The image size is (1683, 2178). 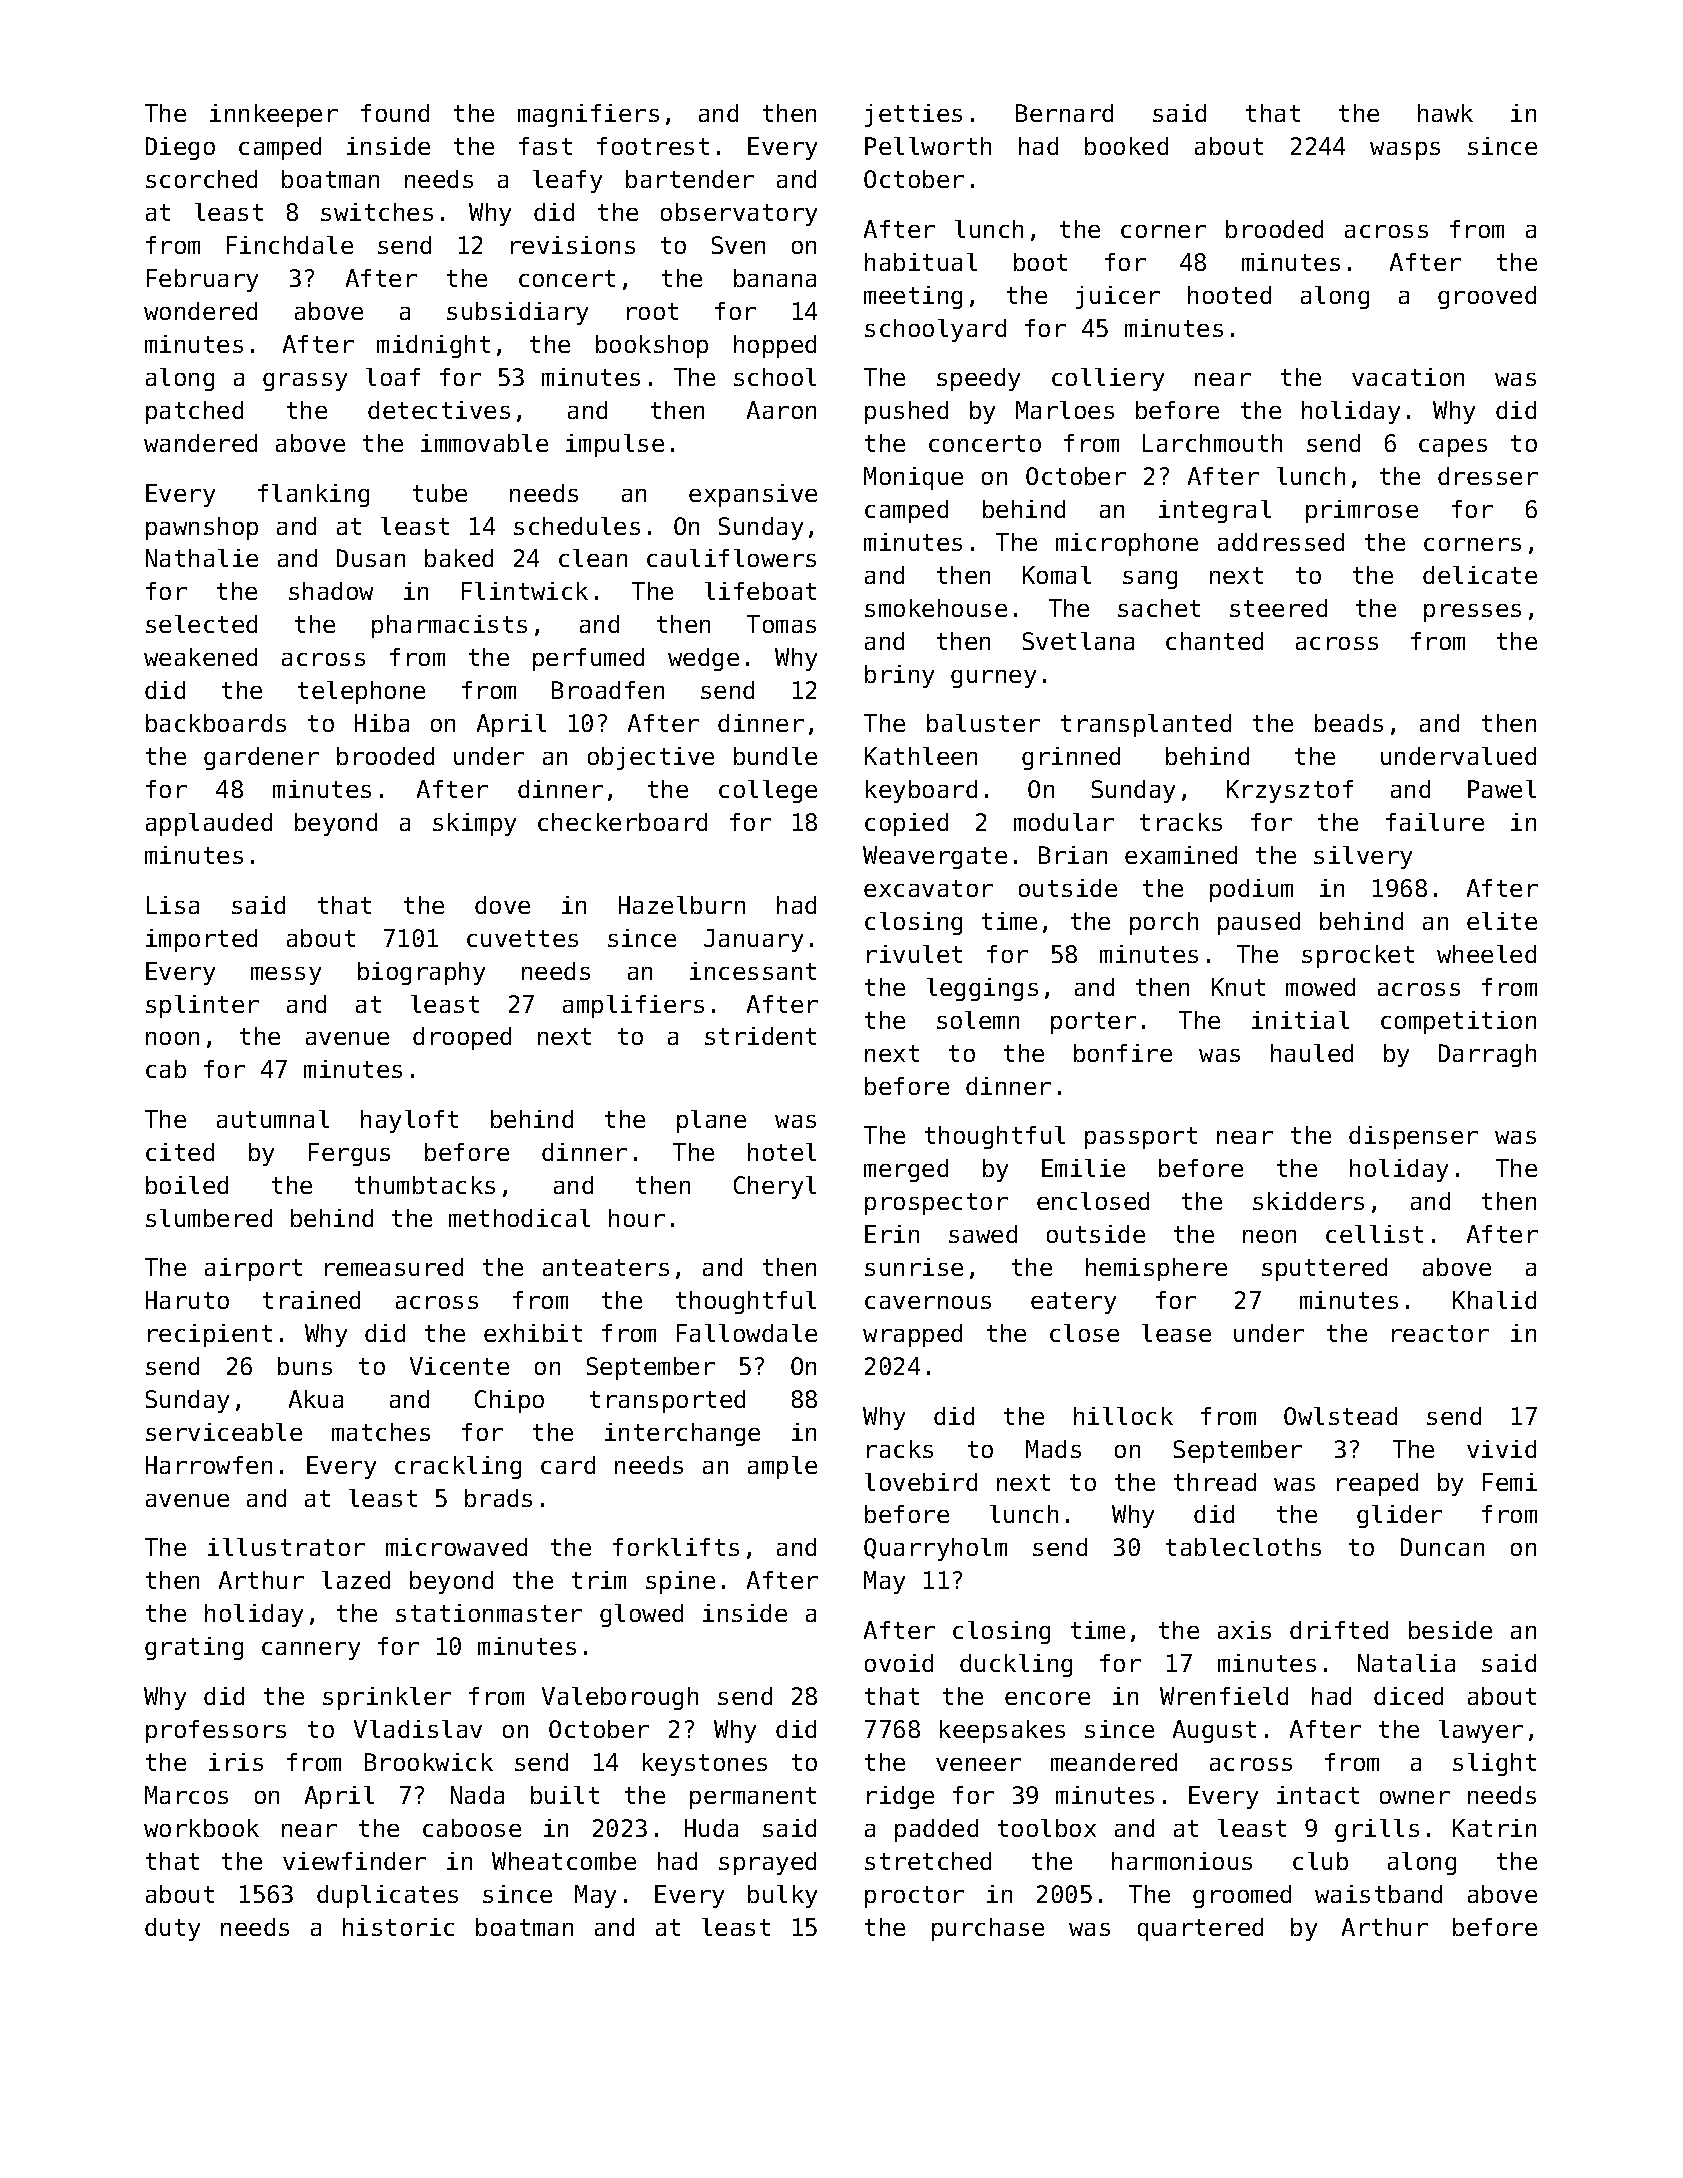 What do you see at coordinates (1405, 151) in the document?
I see `wasps` at bounding box center [1405, 151].
